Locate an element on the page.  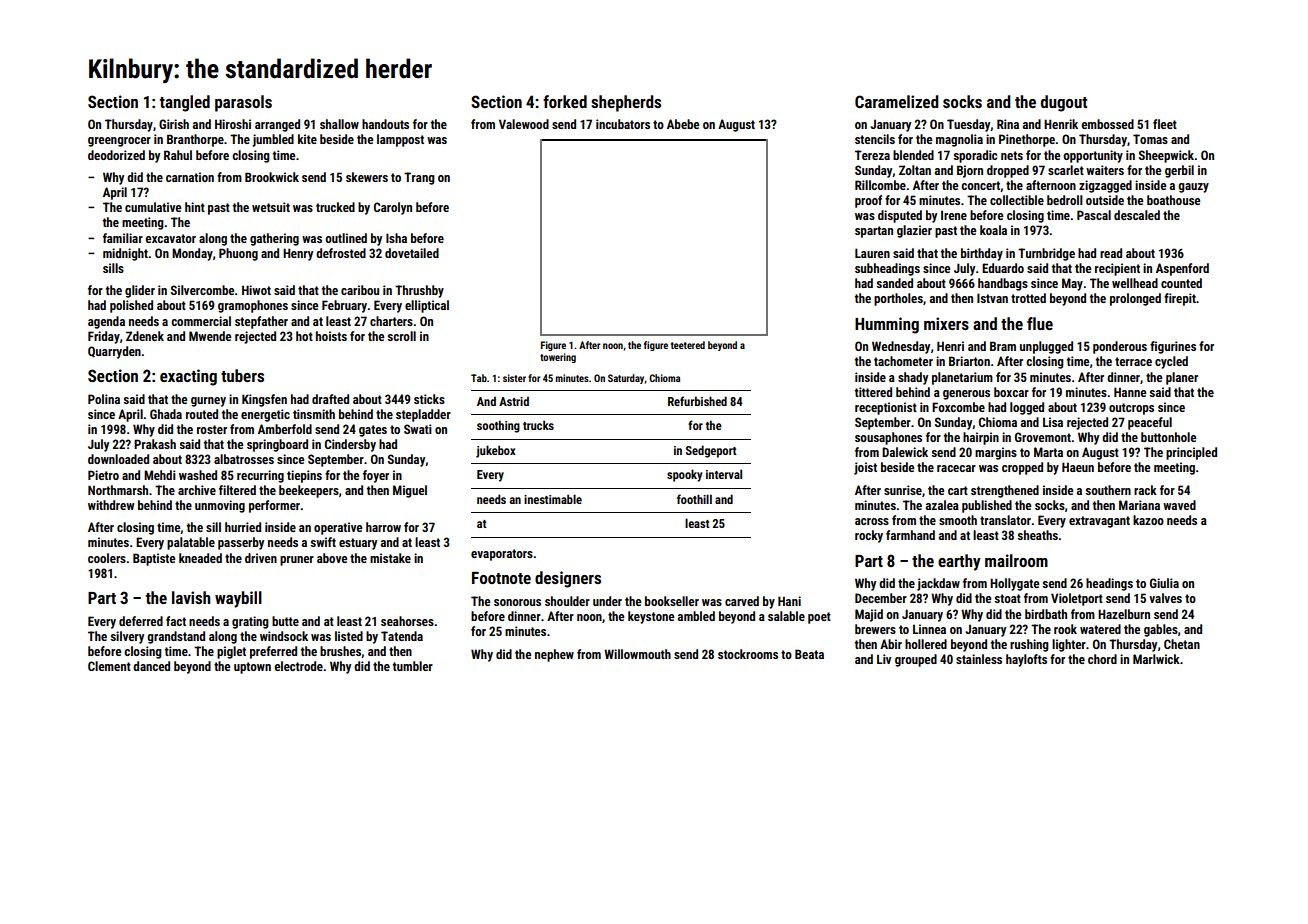
fleet is located at coordinates (1165, 124).
